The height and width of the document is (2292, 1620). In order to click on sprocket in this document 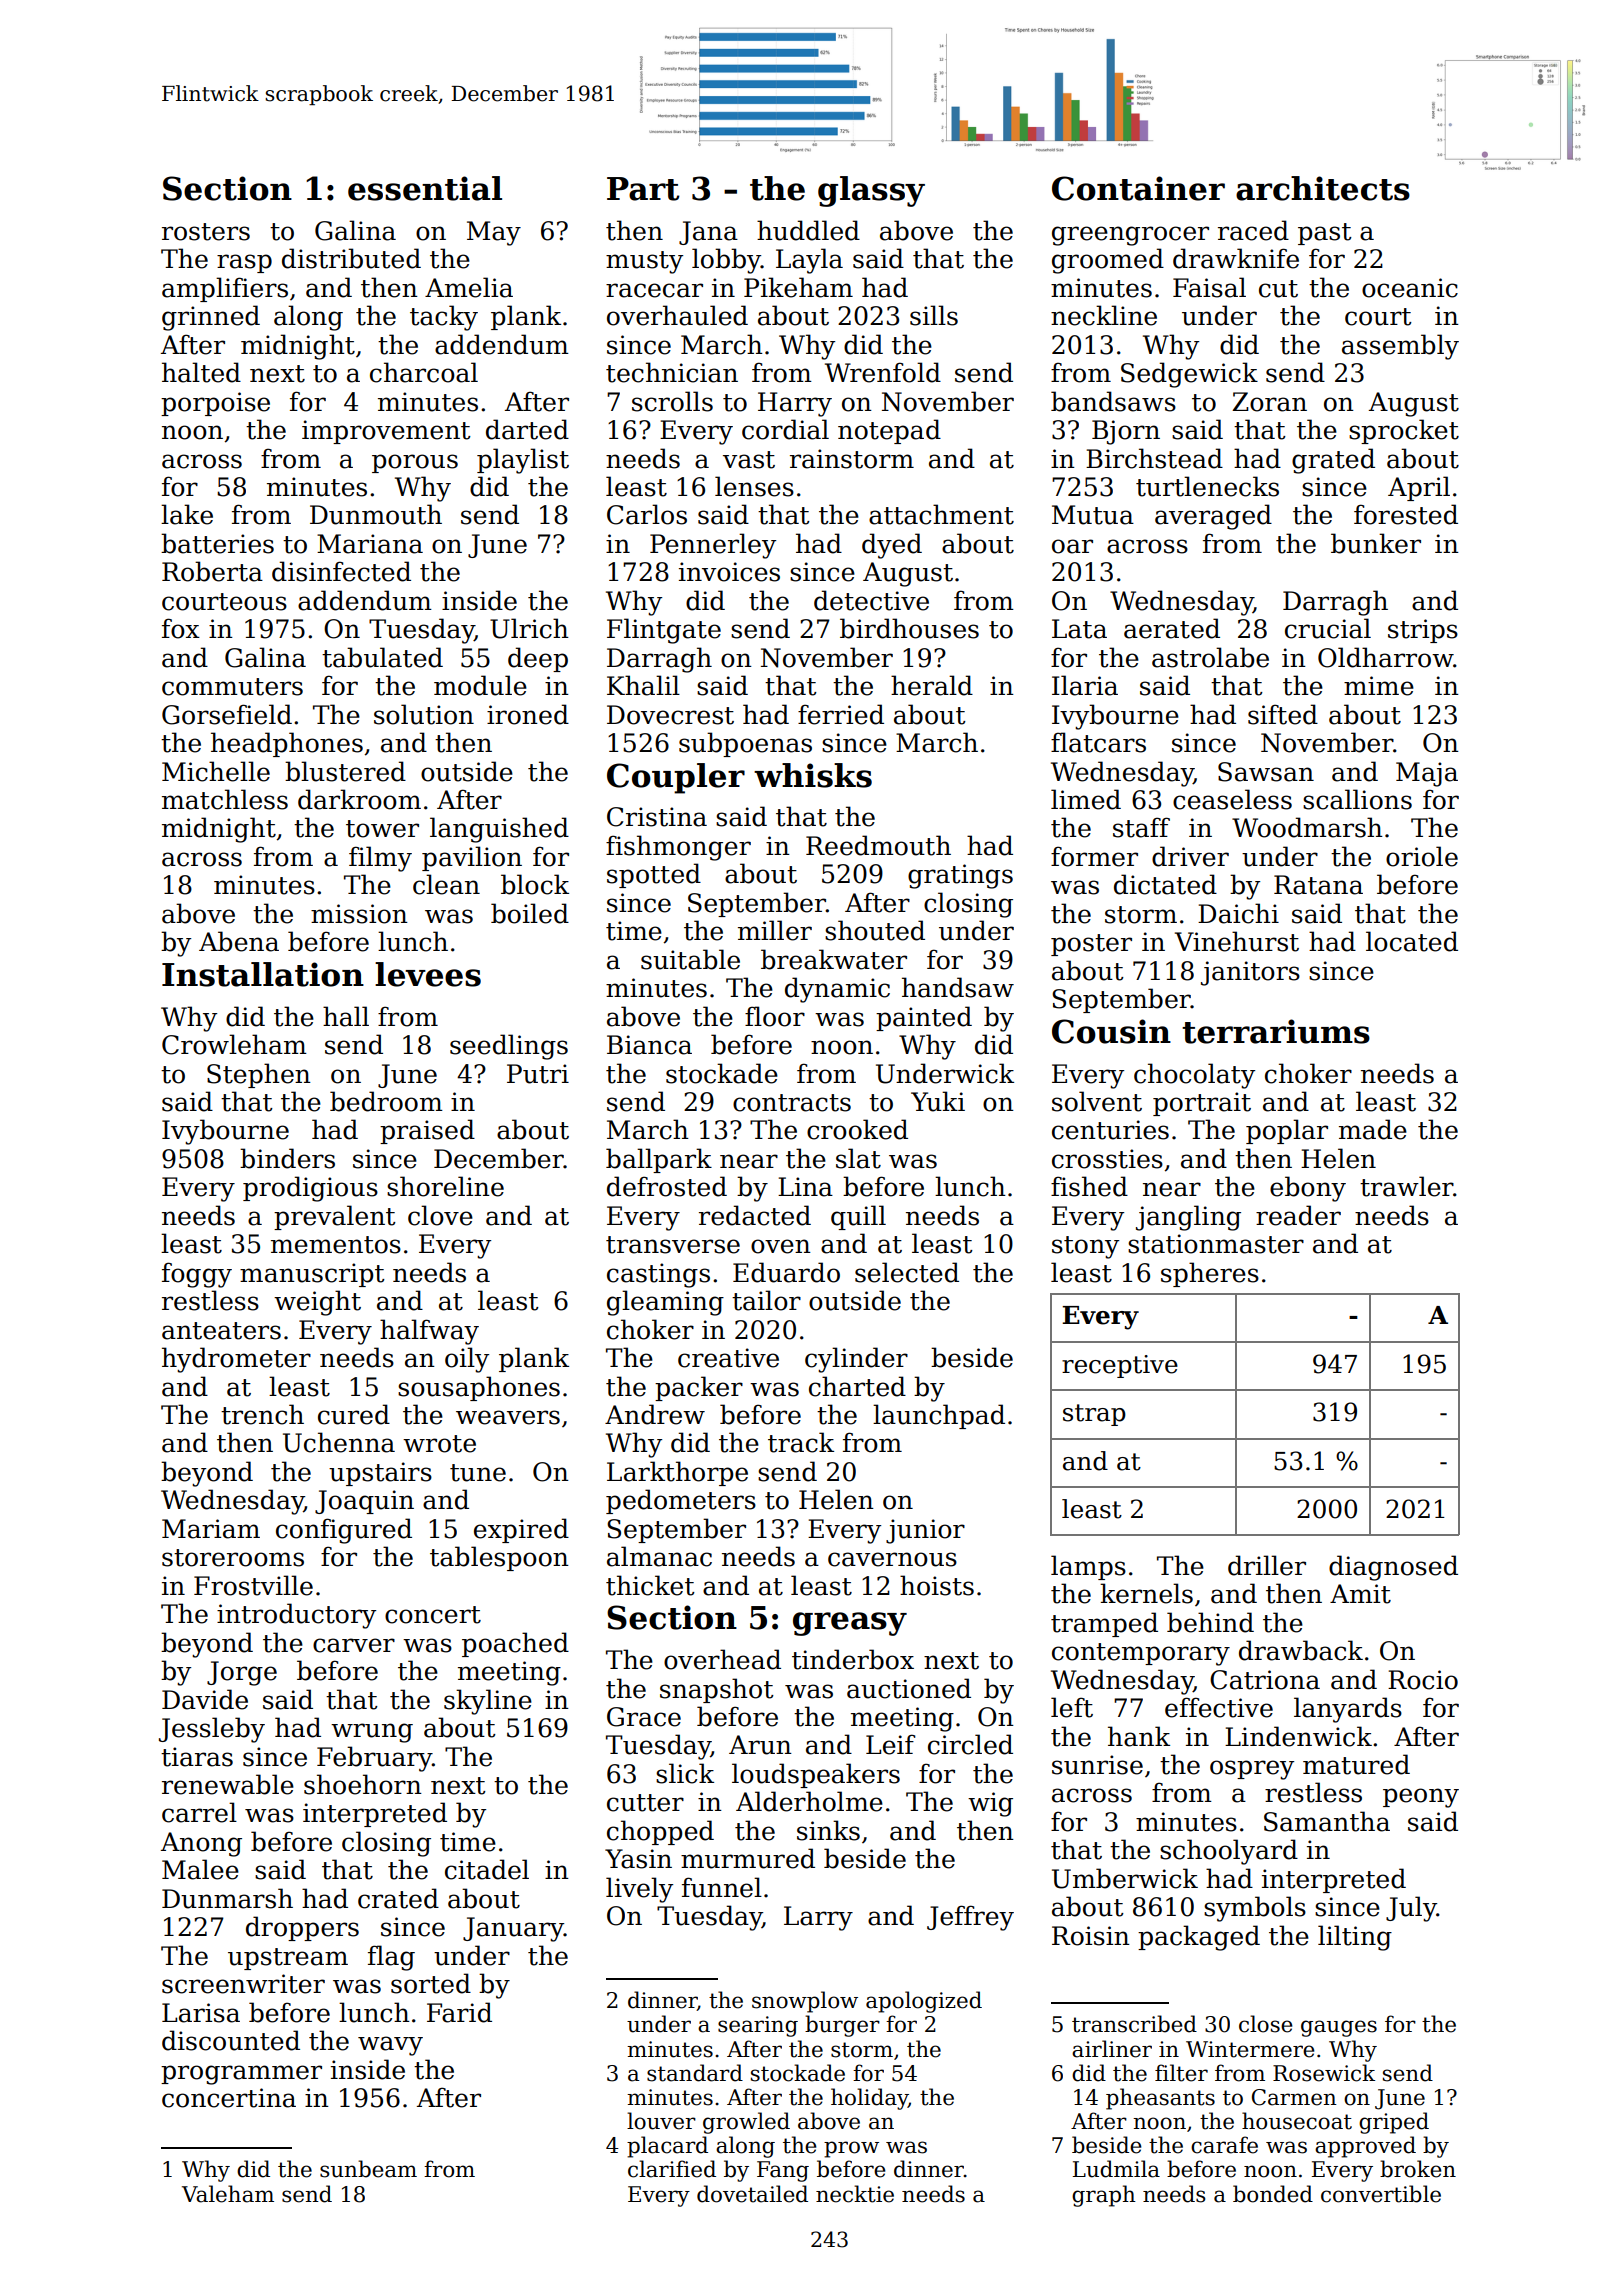, I will do `click(1404, 431)`.
